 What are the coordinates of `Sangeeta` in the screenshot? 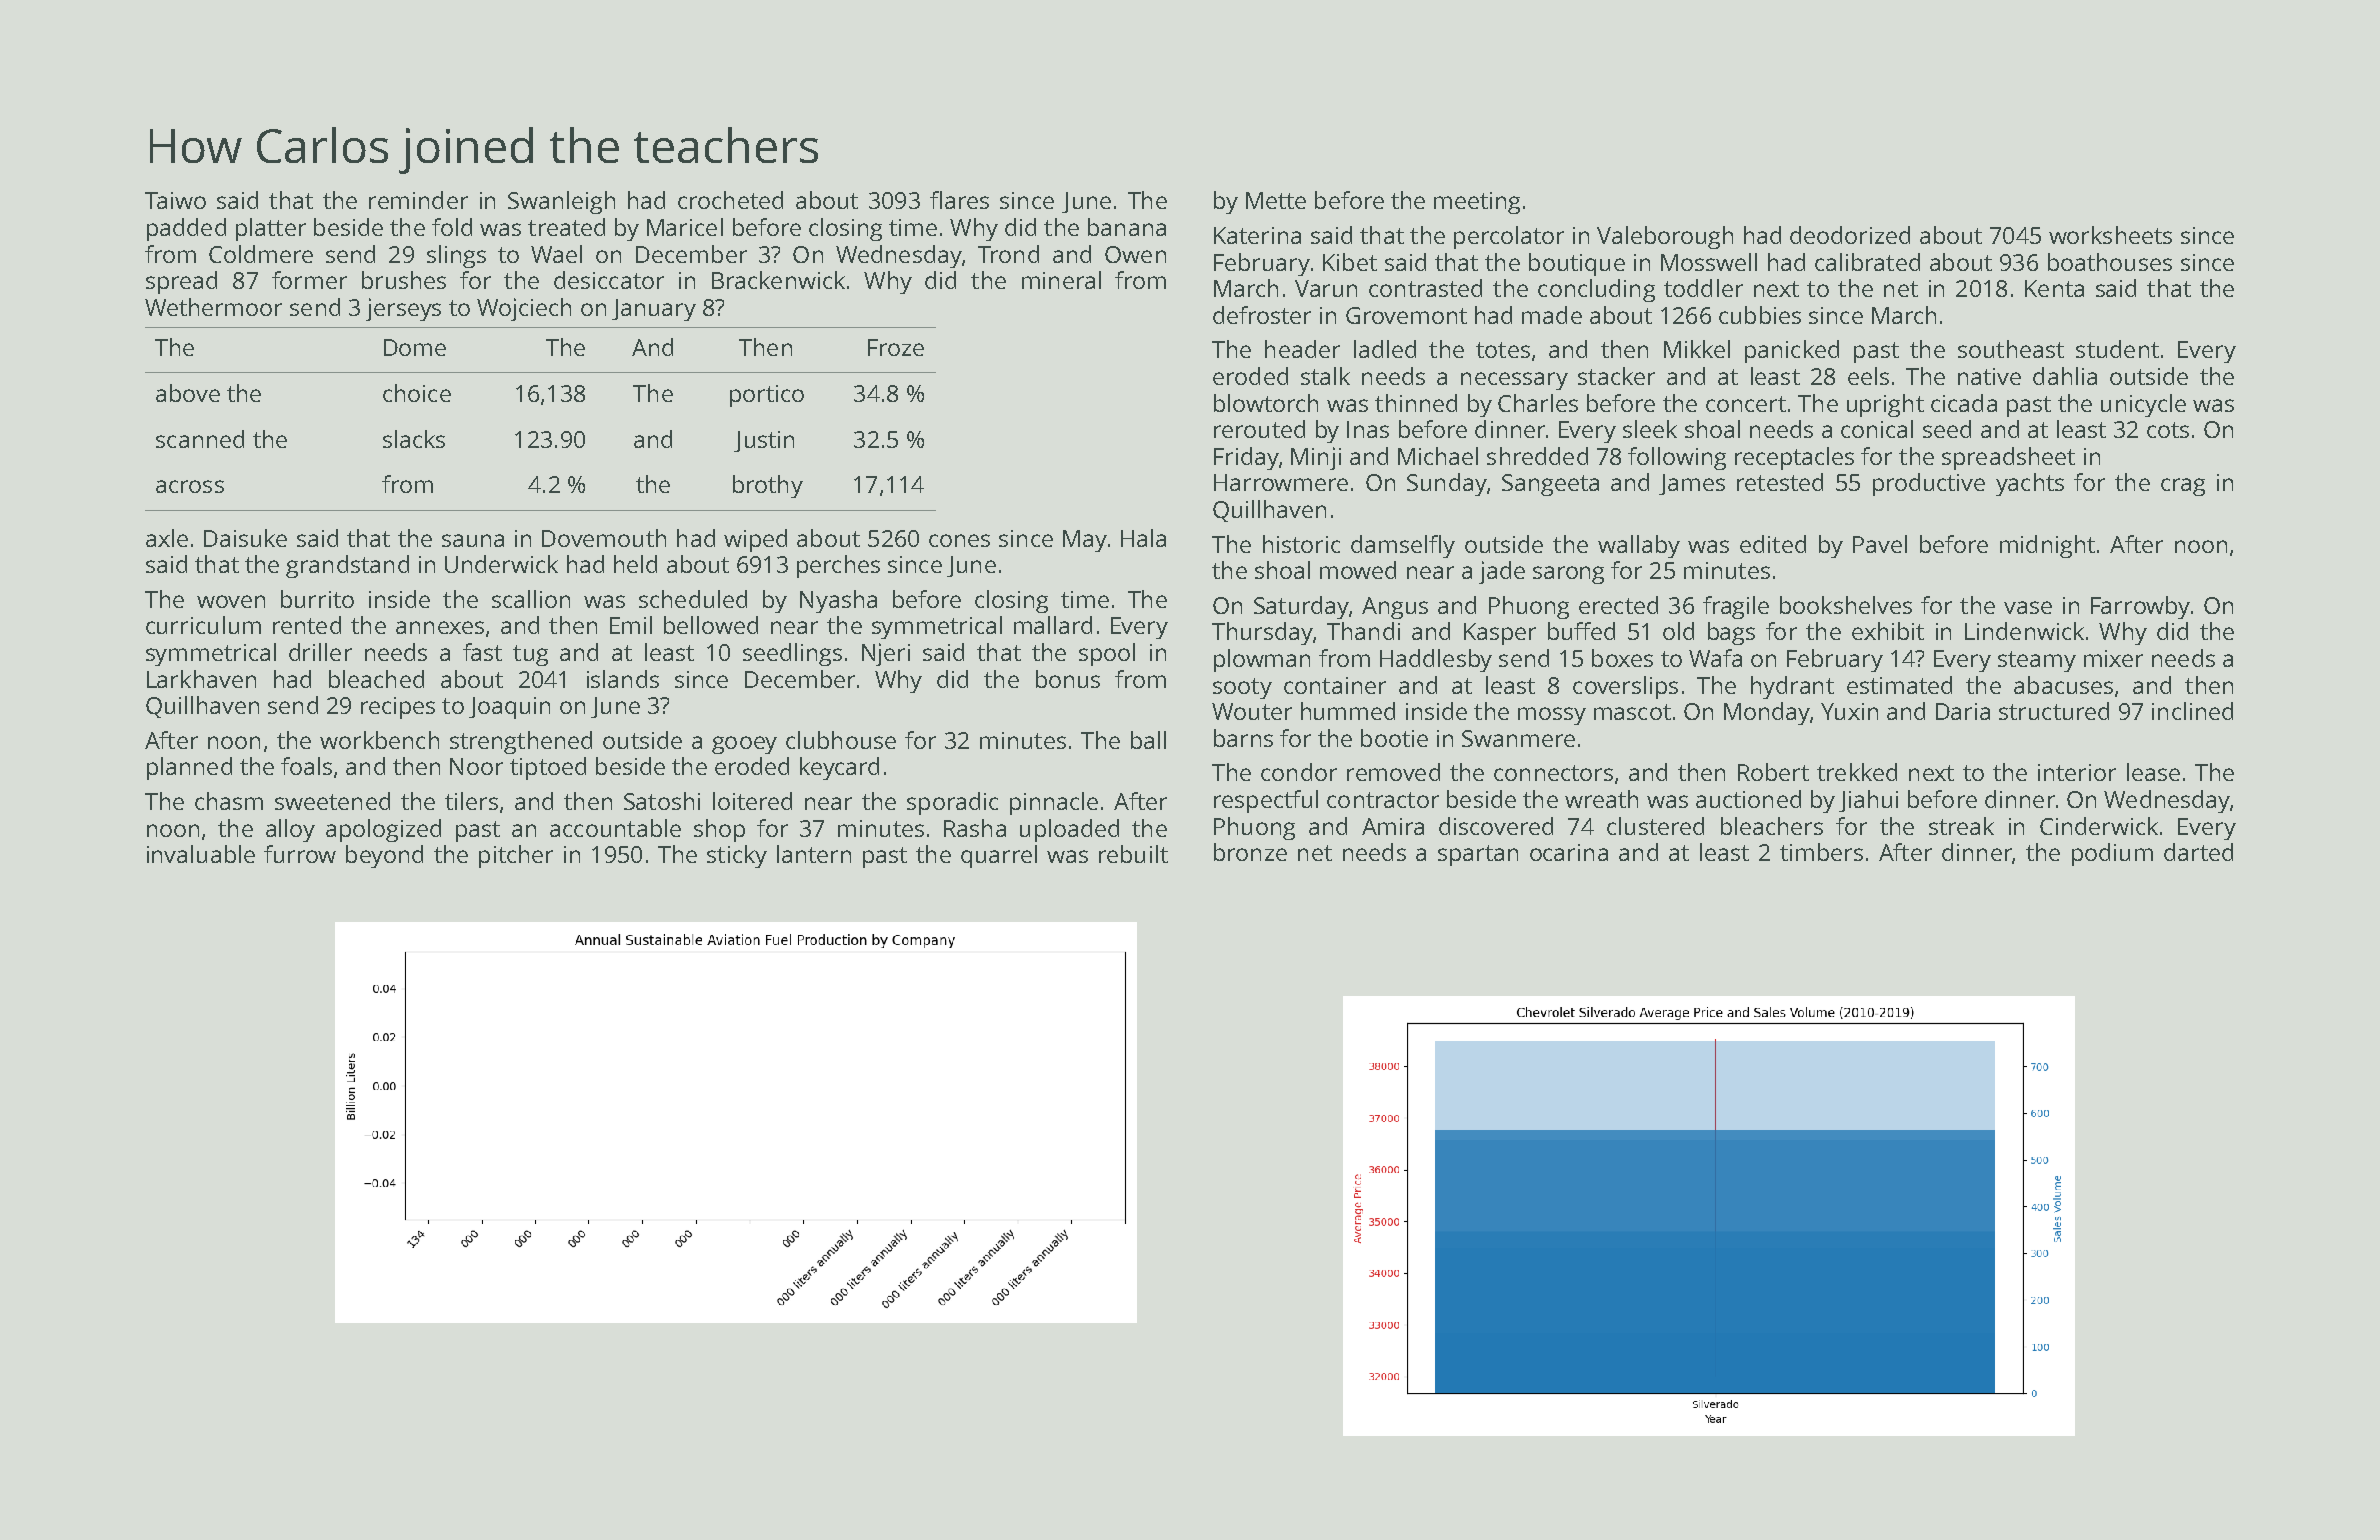 It's located at (1550, 485).
